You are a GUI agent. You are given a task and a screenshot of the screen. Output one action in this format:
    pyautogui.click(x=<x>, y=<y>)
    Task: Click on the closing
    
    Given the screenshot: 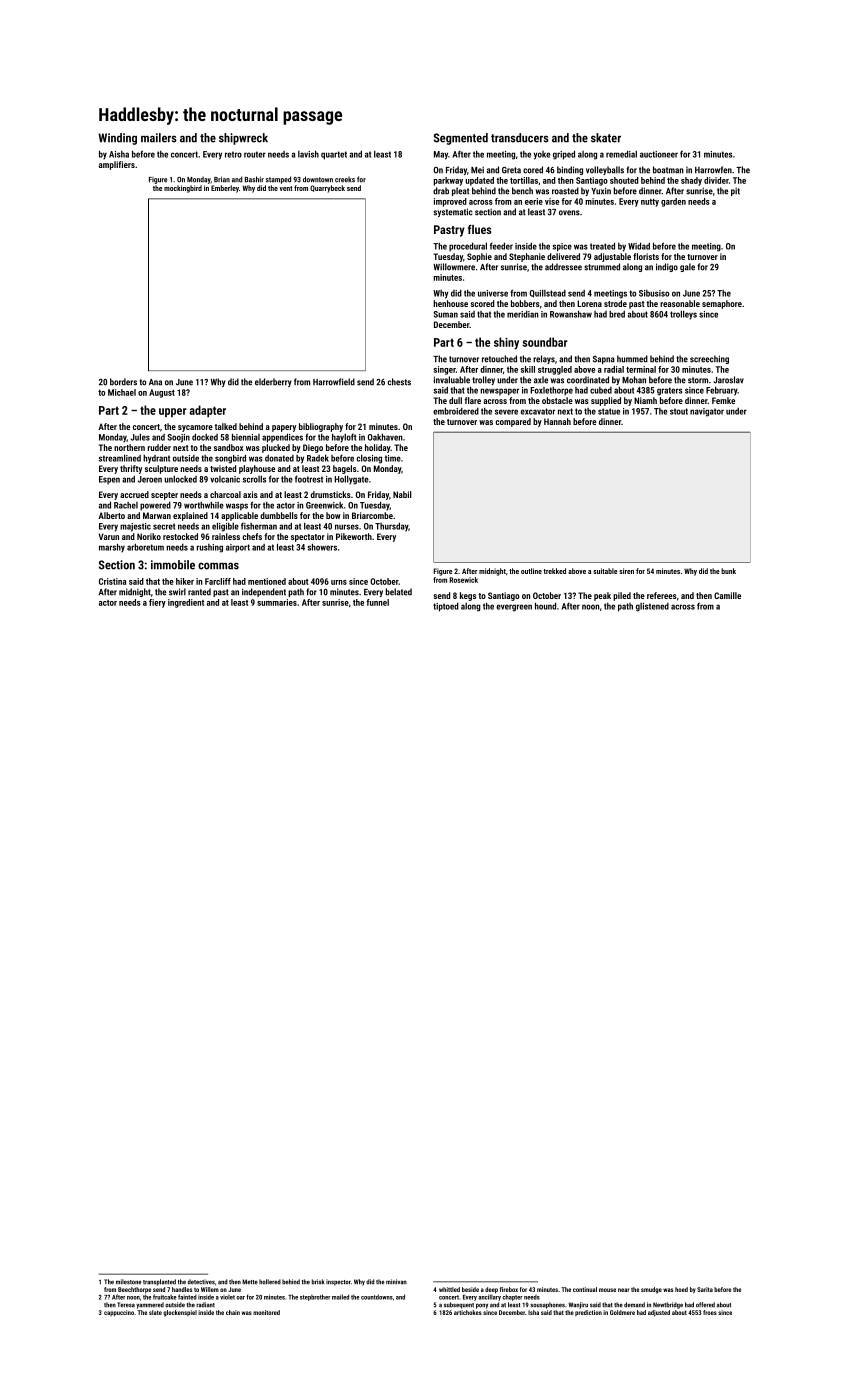 What is the action you would take?
    pyautogui.click(x=369, y=459)
